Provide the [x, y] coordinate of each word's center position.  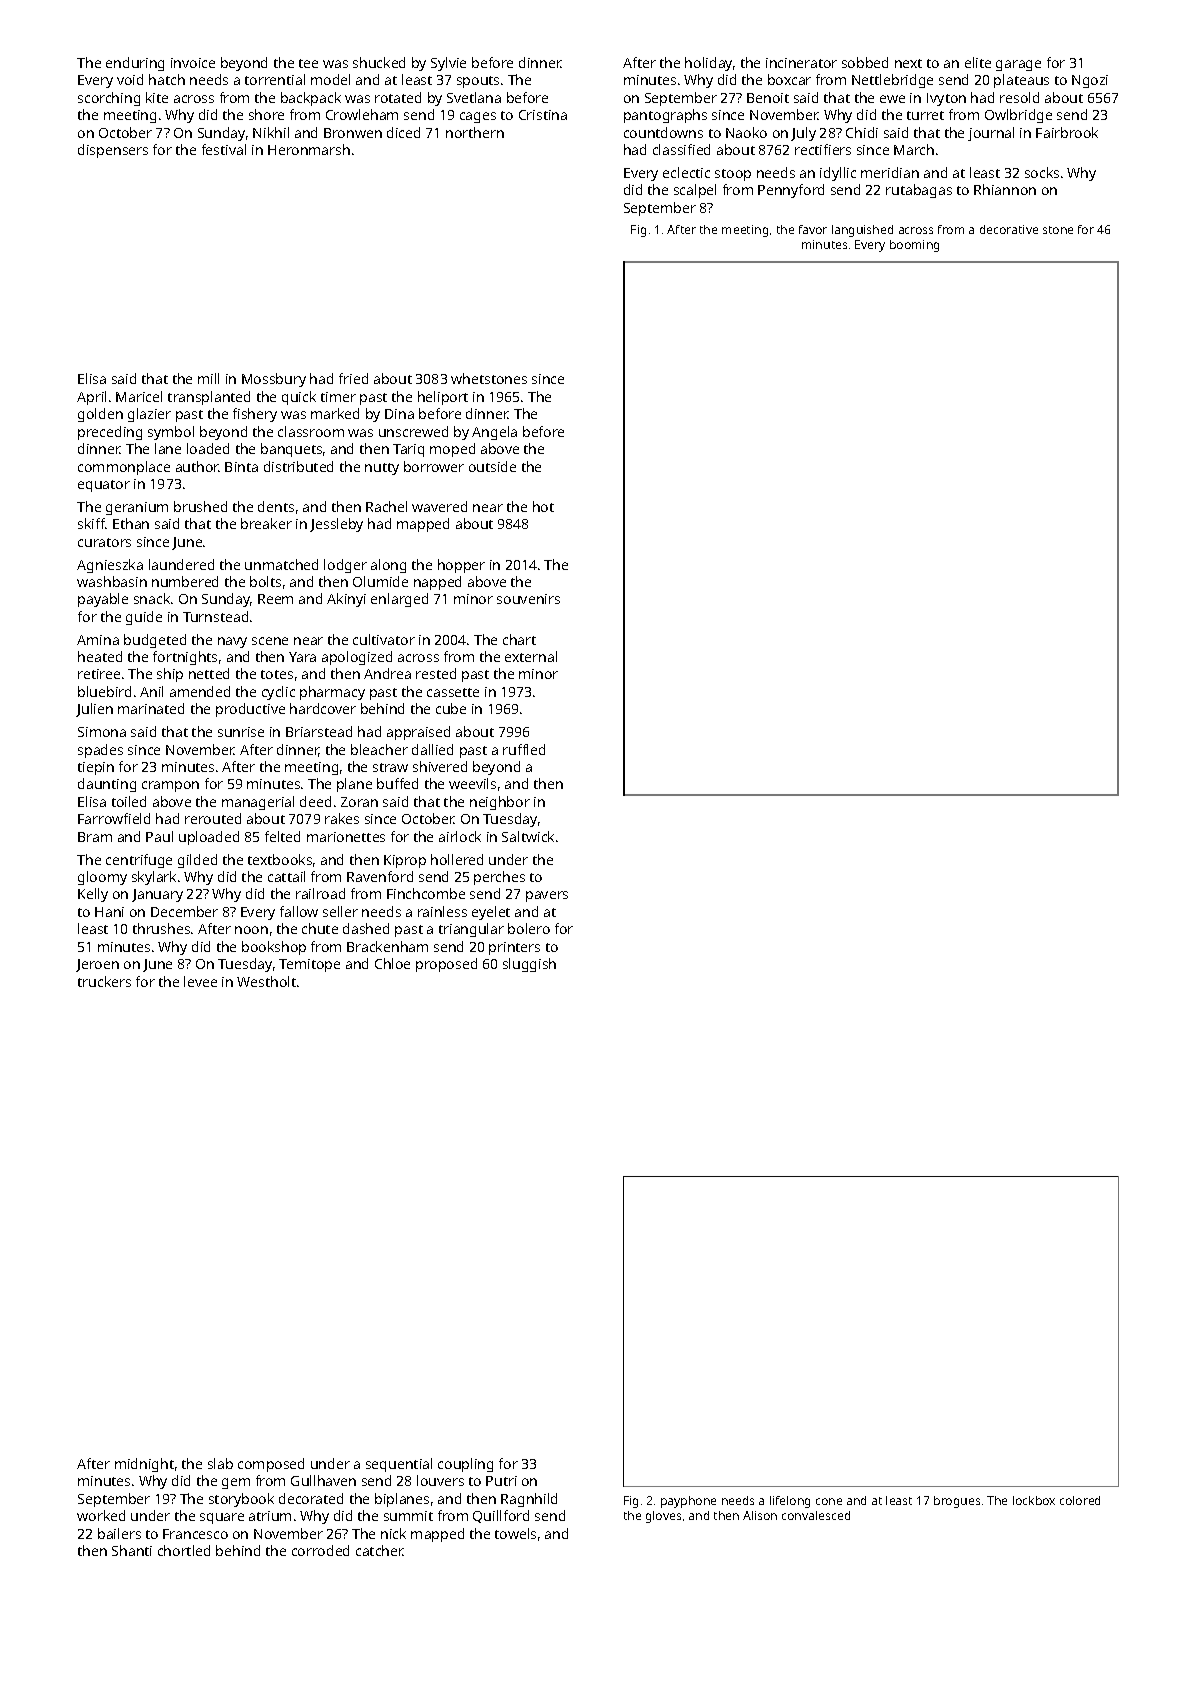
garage [1018, 65]
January [157, 895]
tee [308, 63]
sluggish [529, 965]
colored [1080, 1500]
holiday [708, 64]
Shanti [132, 1550]
